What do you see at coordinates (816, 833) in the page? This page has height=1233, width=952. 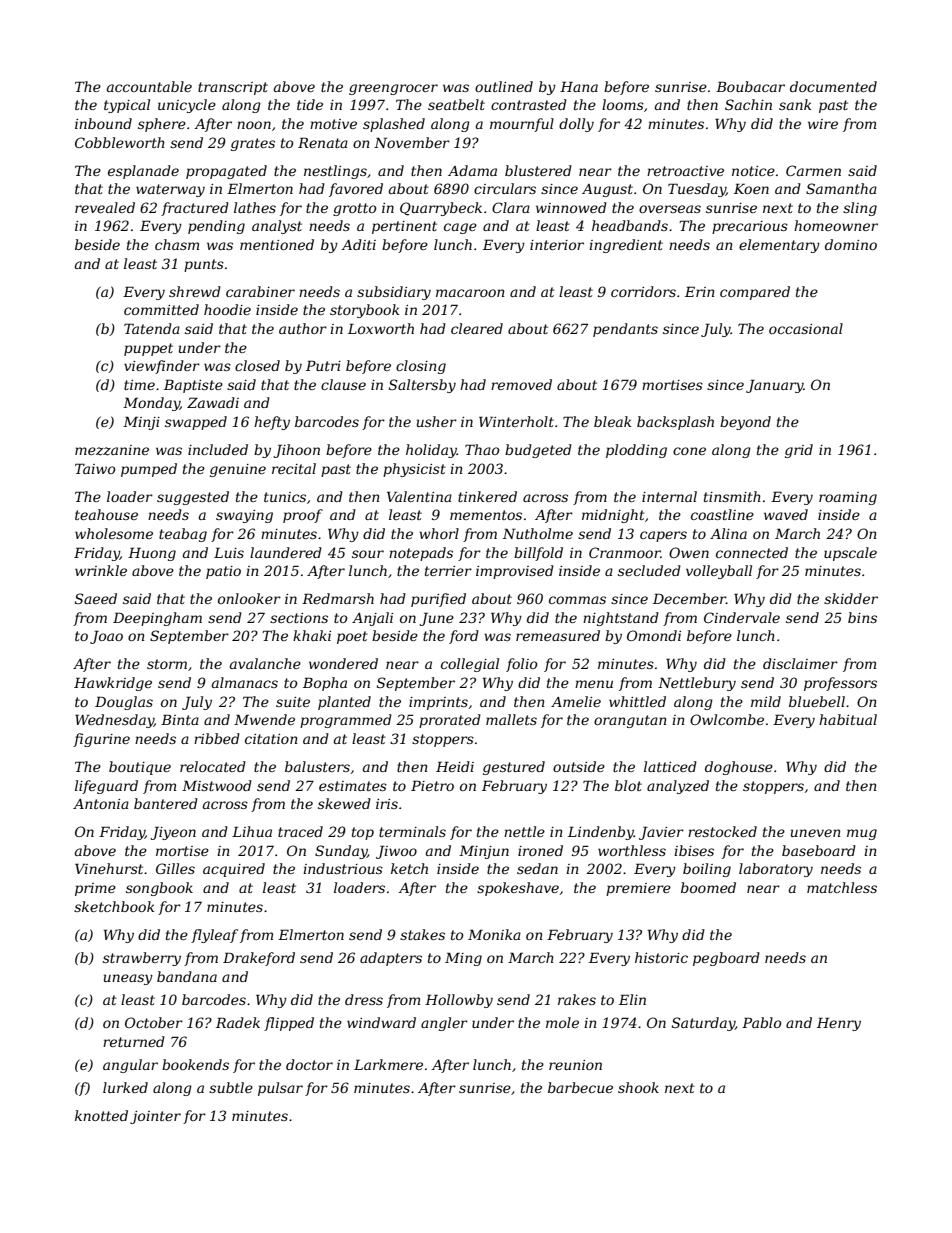 I see `uneven` at bounding box center [816, 833].
